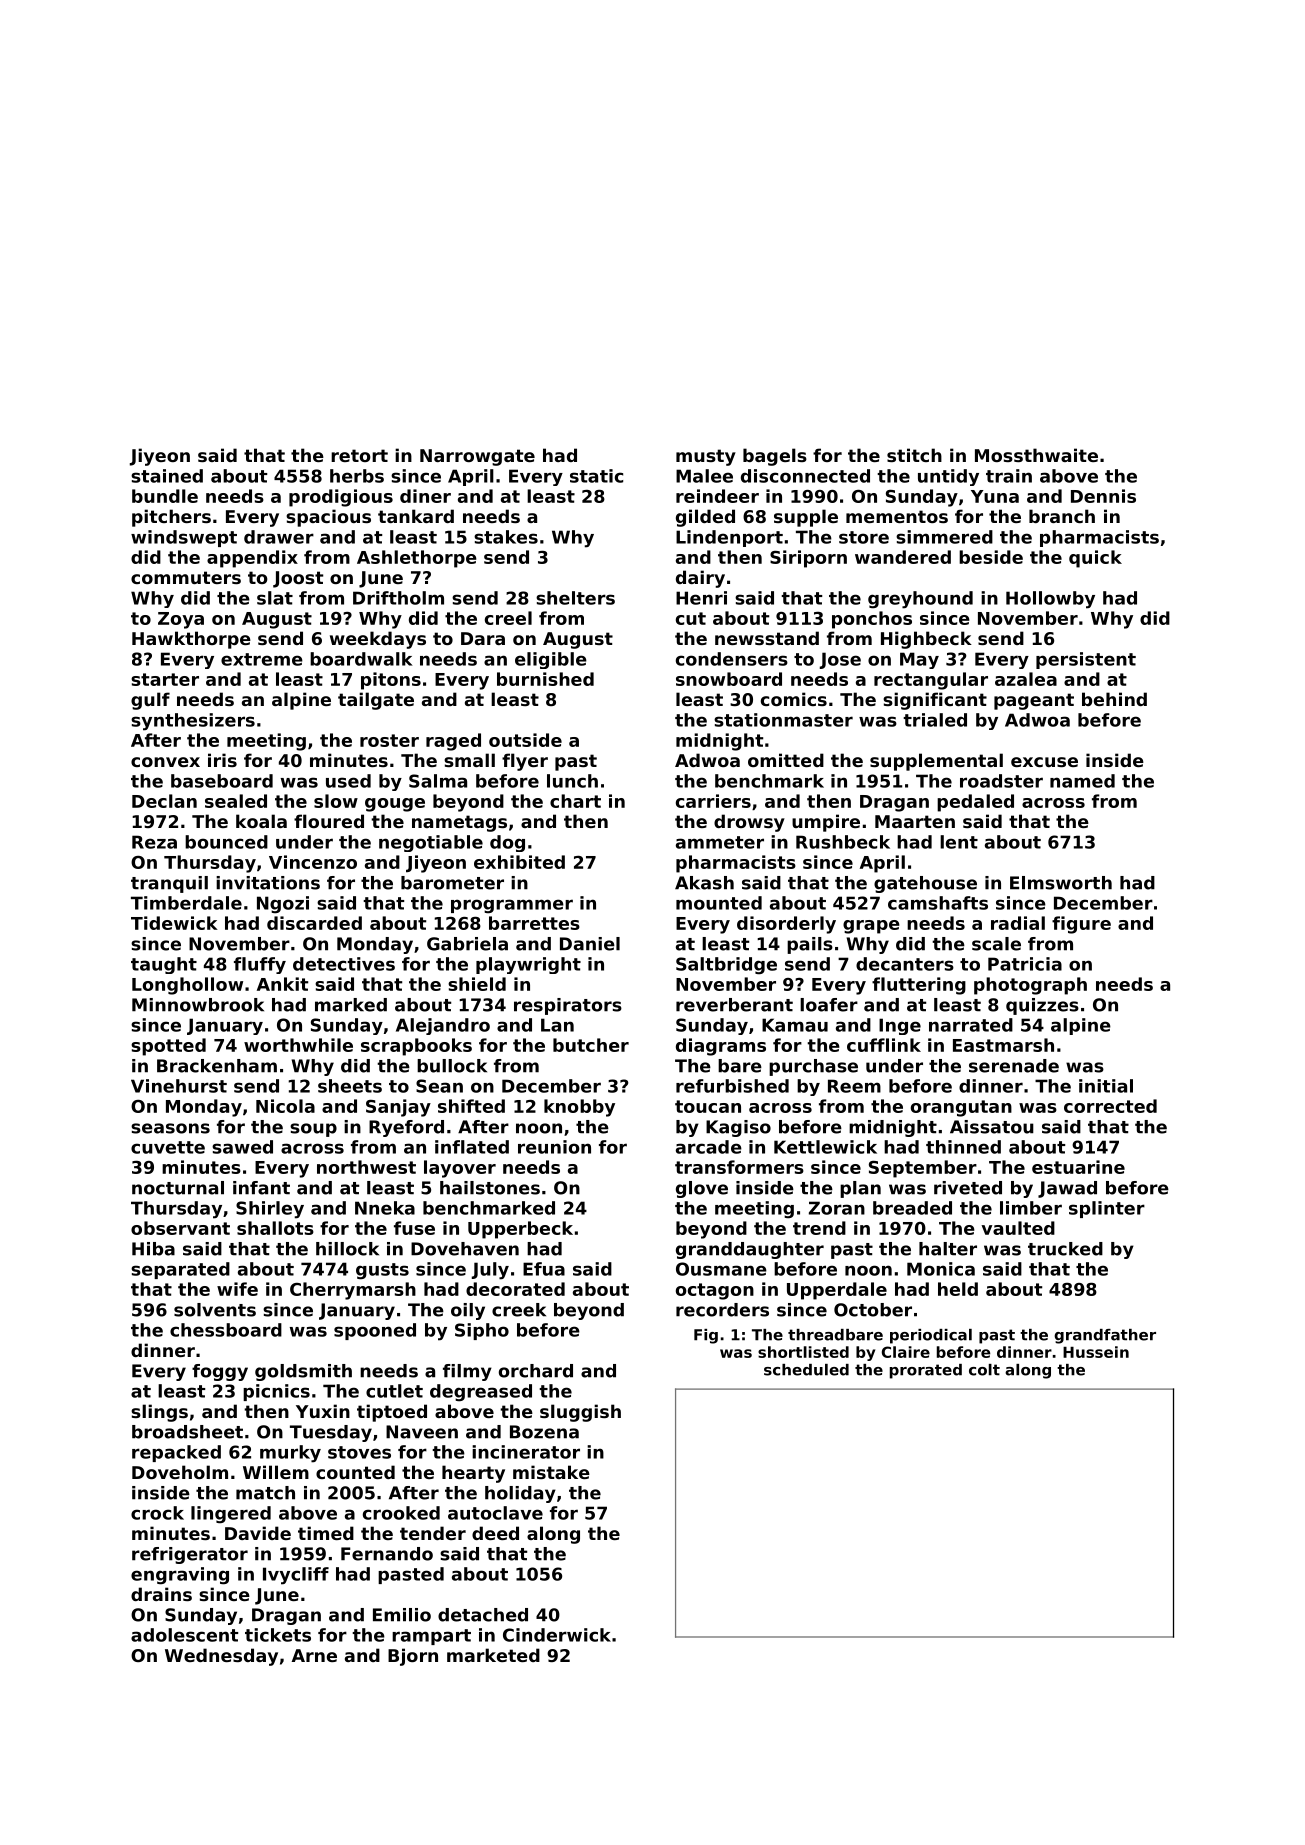 Image resolution: width=1305 pixels, height=1845 pixels. I want to click on tranquil, so click(169, 884).
